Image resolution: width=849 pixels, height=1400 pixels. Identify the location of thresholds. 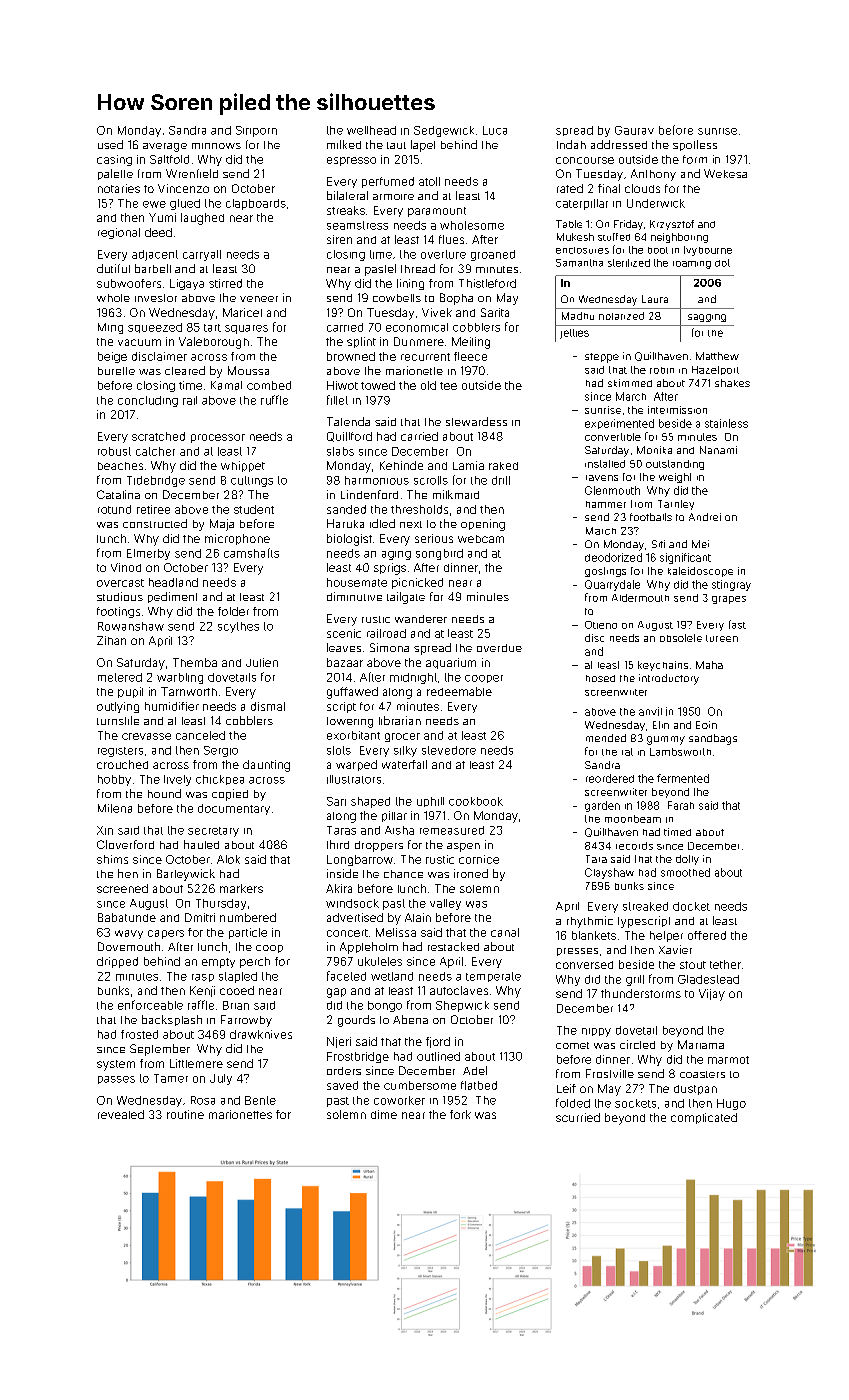
(419, 509).
